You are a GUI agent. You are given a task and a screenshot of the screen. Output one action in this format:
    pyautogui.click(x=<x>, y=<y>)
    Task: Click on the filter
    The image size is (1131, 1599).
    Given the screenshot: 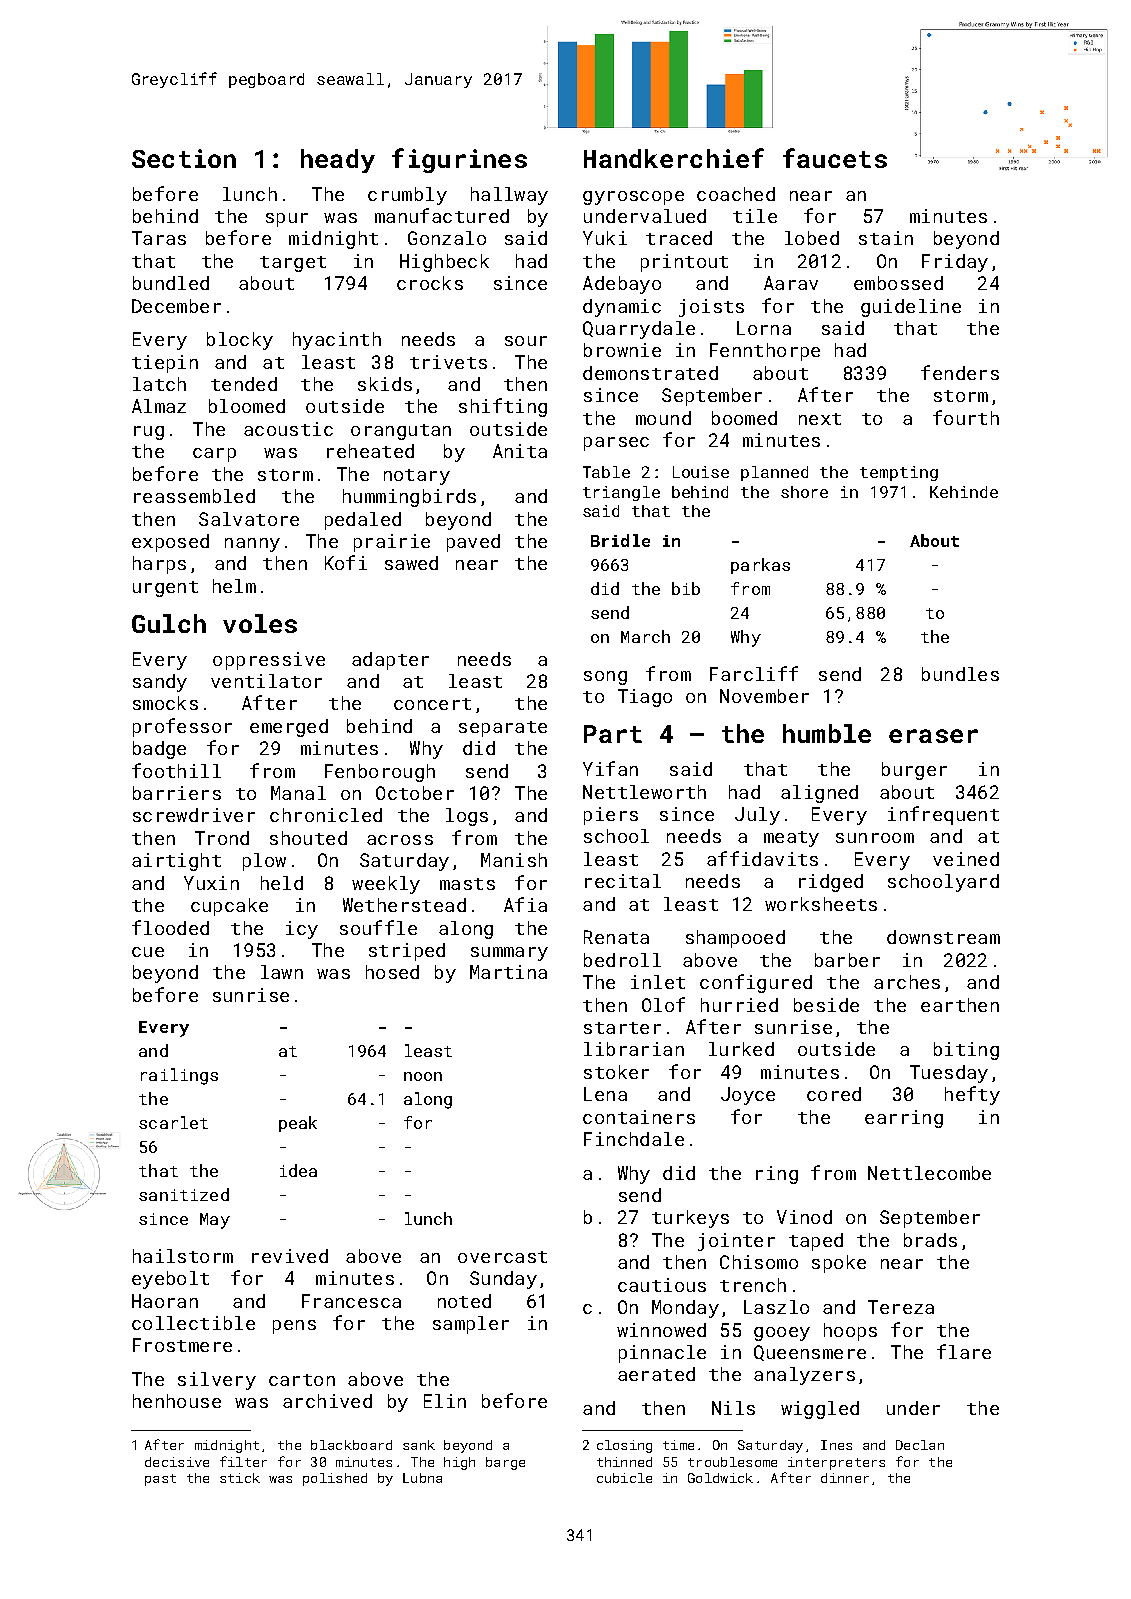 What is the action you would take?
    pyautogui.click(x=243, y=1461)
